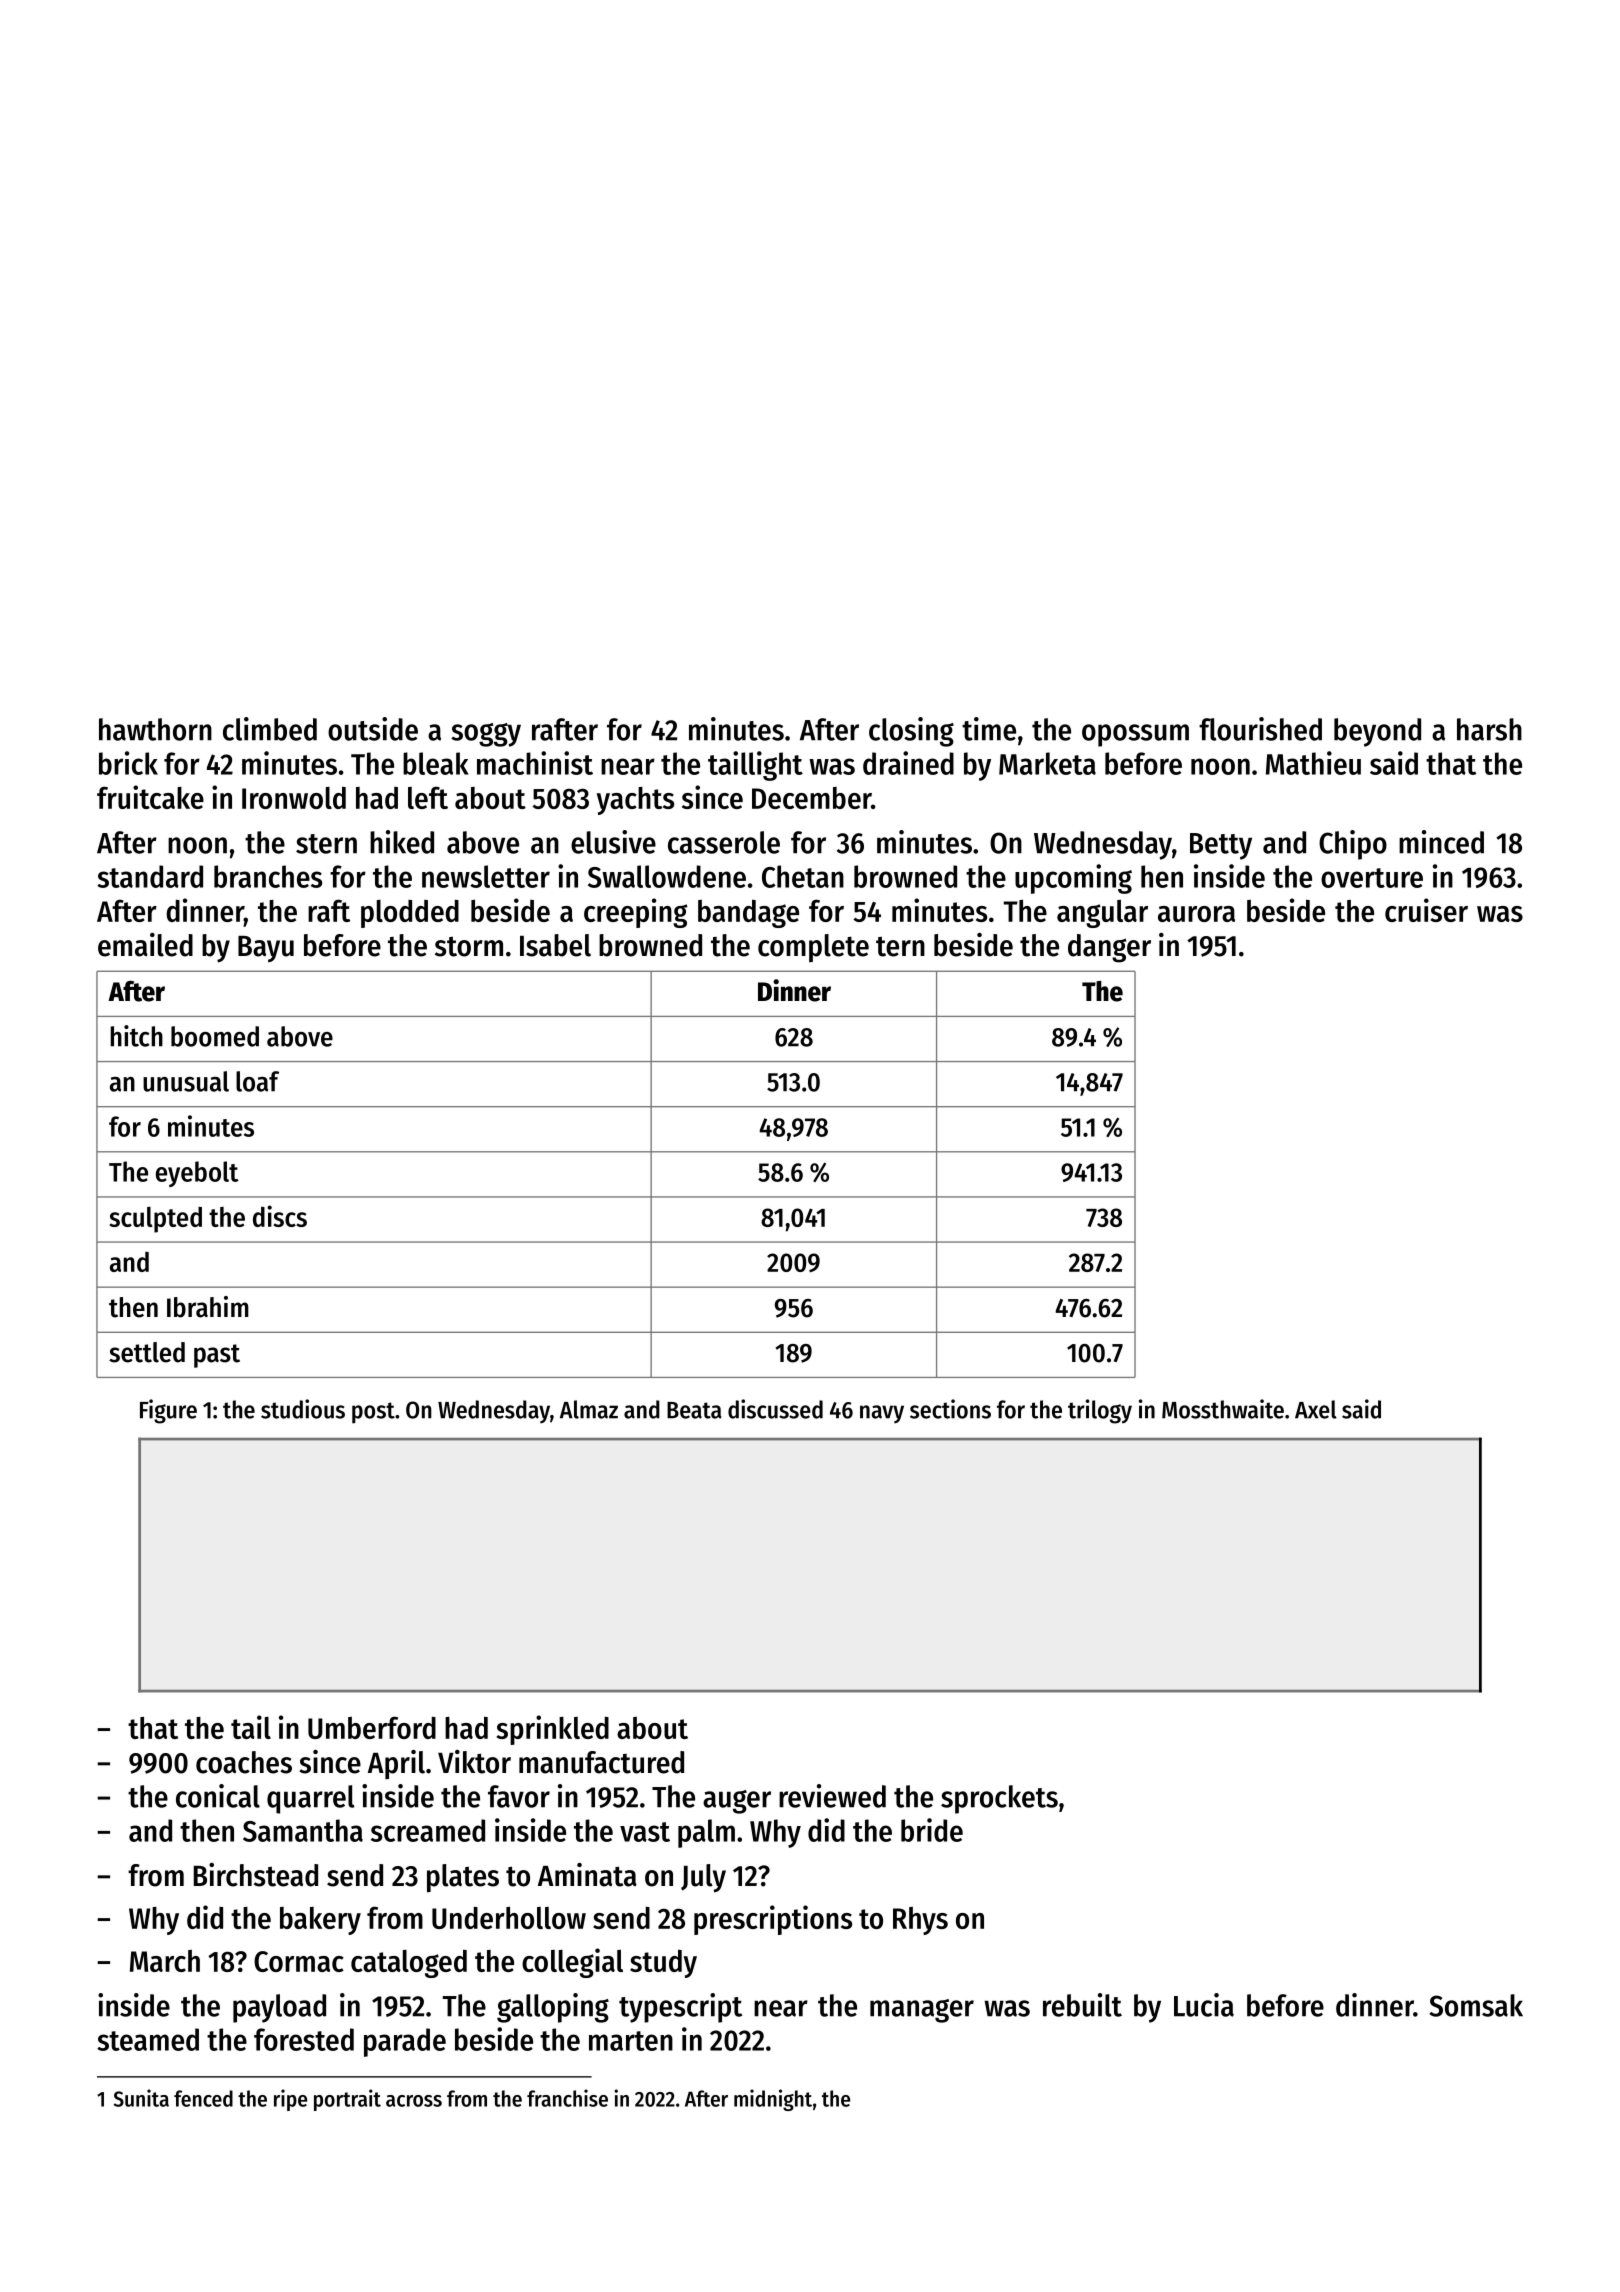 This screenshot has height=2292, width=1620. What do you see at coordinates (737, 1802) in the screenshot?
I see `auger` at bounding box center [737, 1802].
